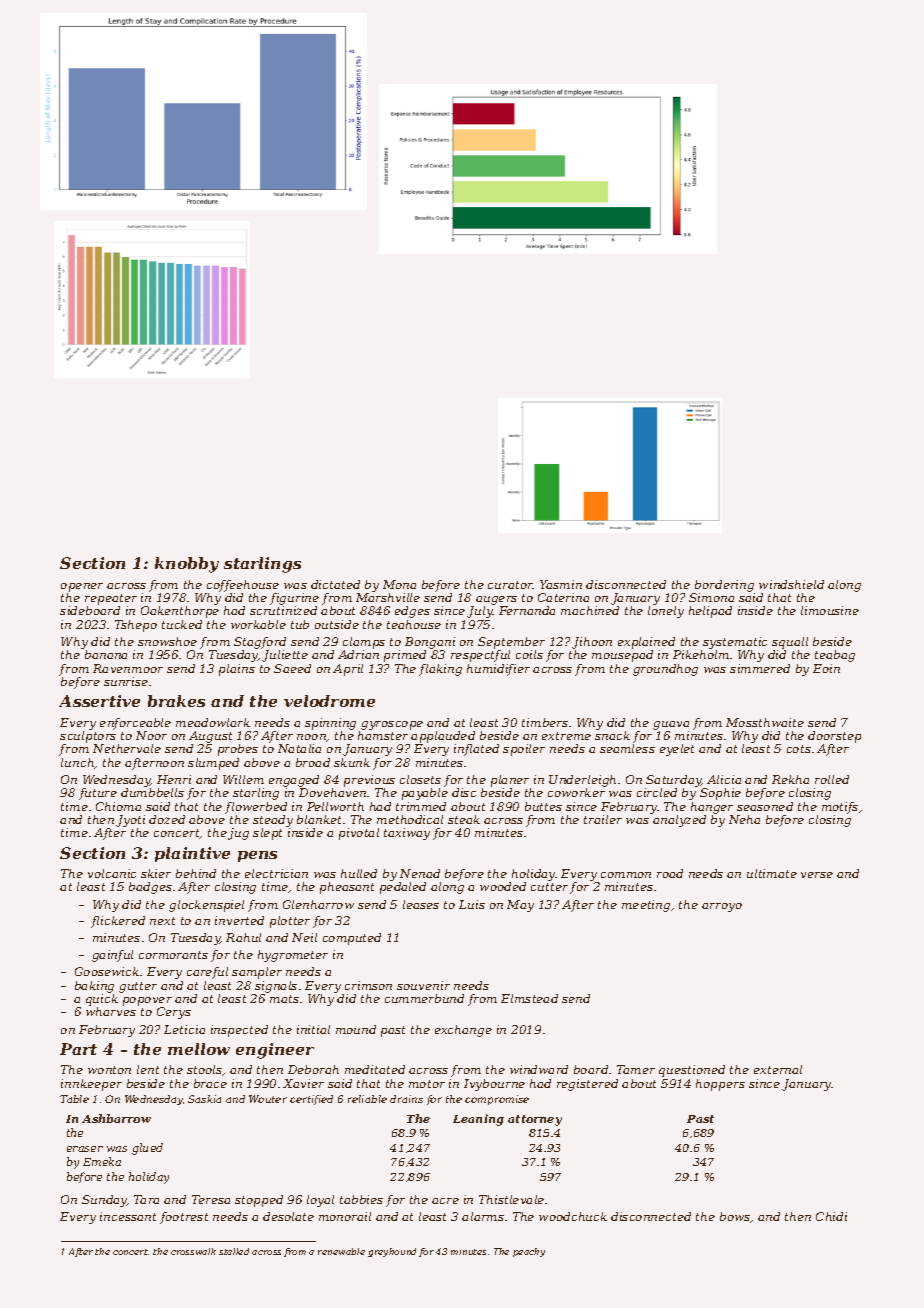  Describe the element at coordinates (184, 1029) in the screenshot. I see `Leticia` at that location.
